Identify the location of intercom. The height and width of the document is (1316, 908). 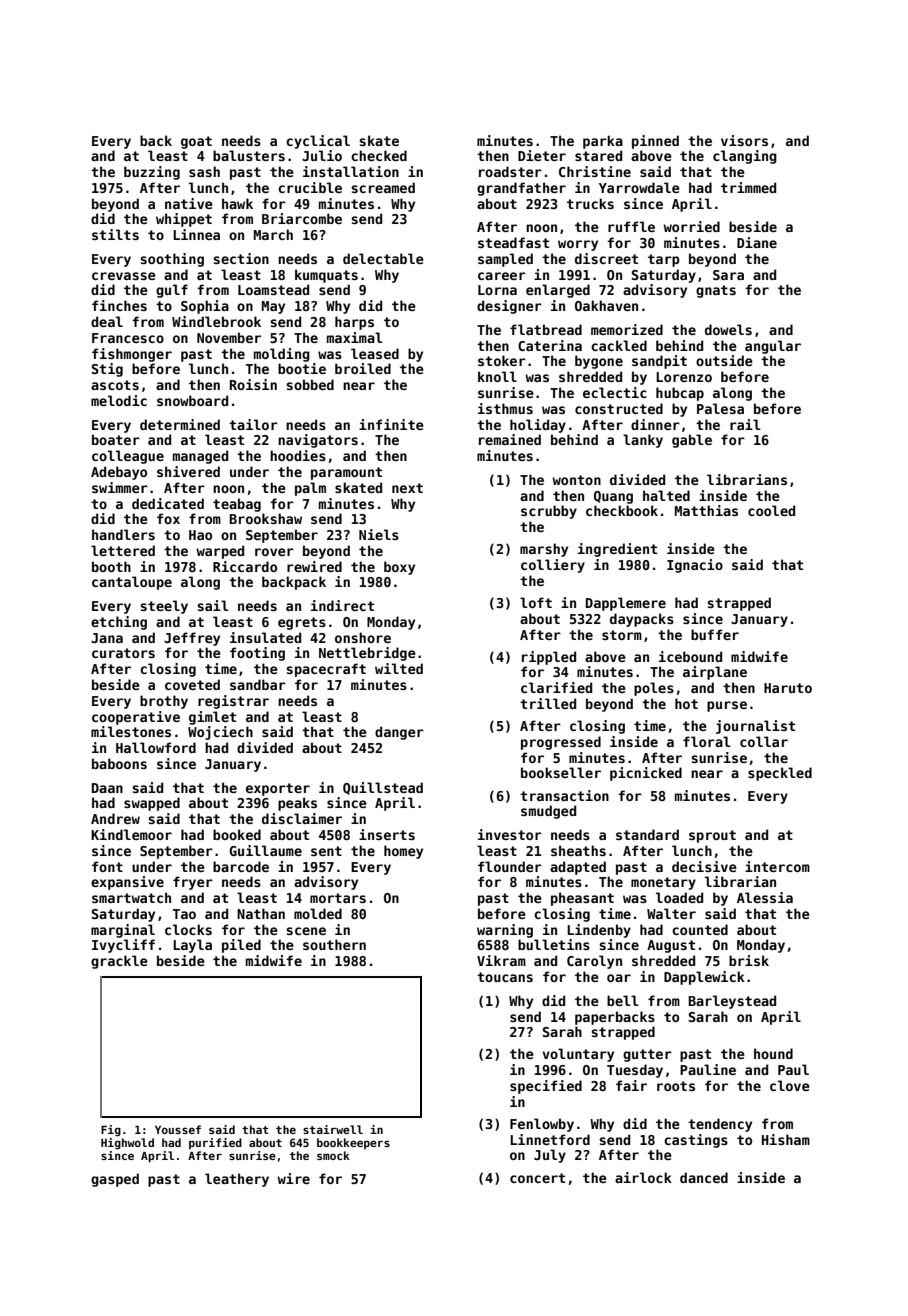
(777, 866).
